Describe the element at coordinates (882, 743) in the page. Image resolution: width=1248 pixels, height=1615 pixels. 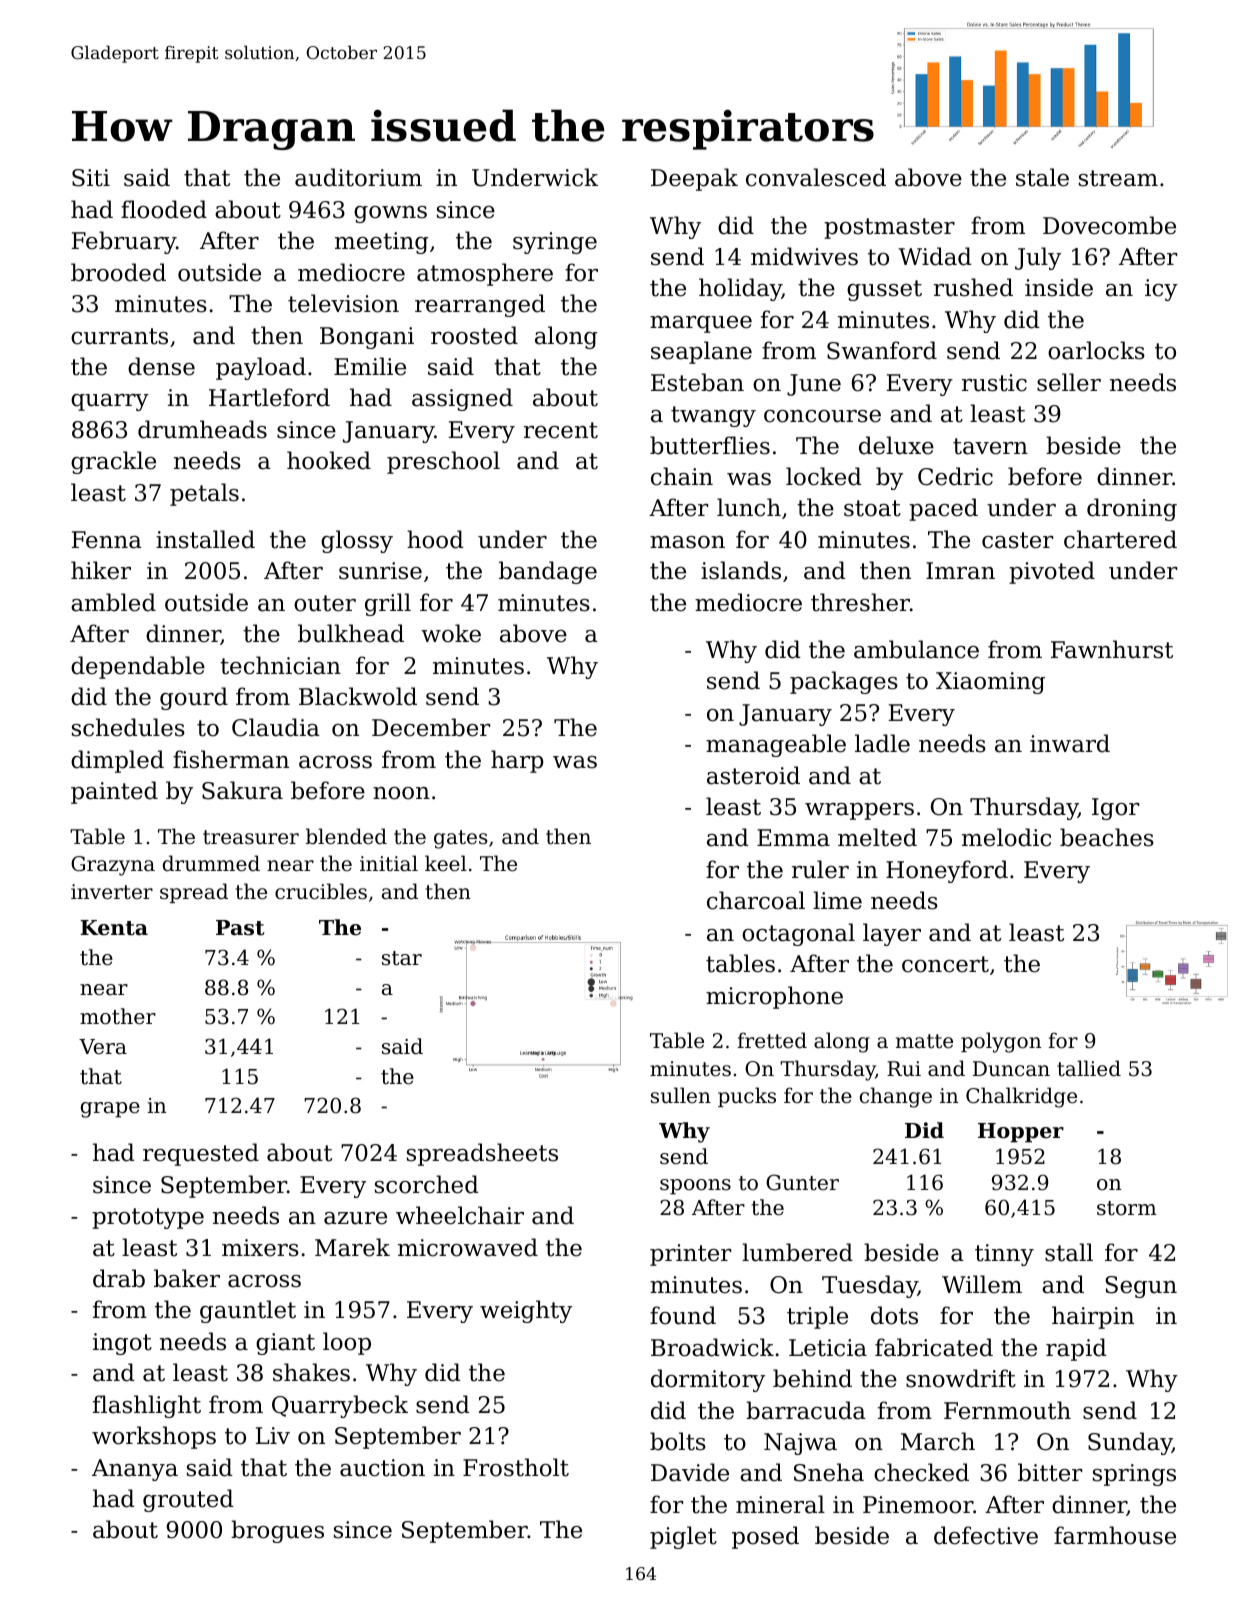
I see `ladle` at that location.
